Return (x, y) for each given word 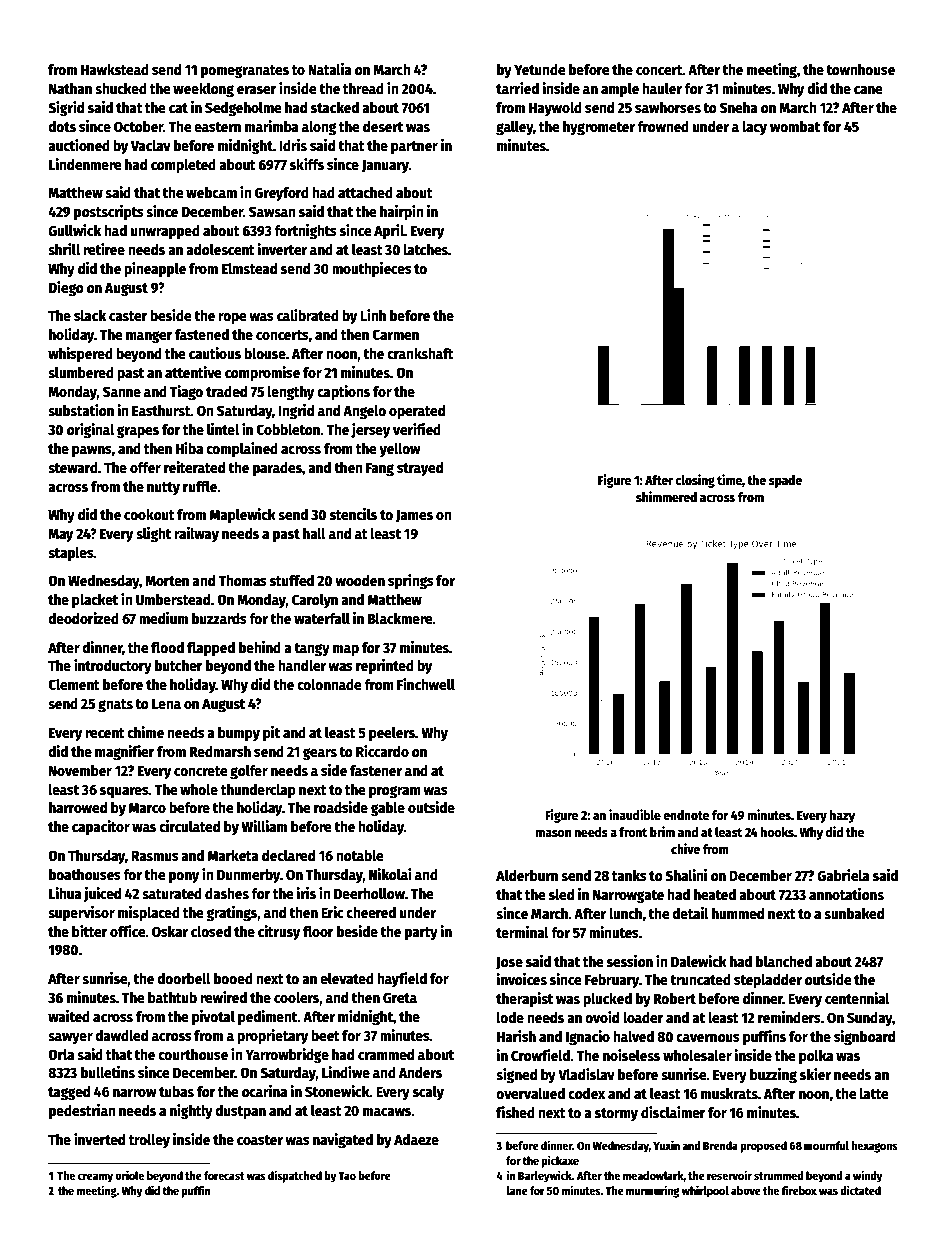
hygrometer (599, 128)
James (414, 516)
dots (62, 126)
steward (73, 467)
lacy (754, 128)
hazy (842, 816)
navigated (343, 1140)
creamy (95, 1178)
